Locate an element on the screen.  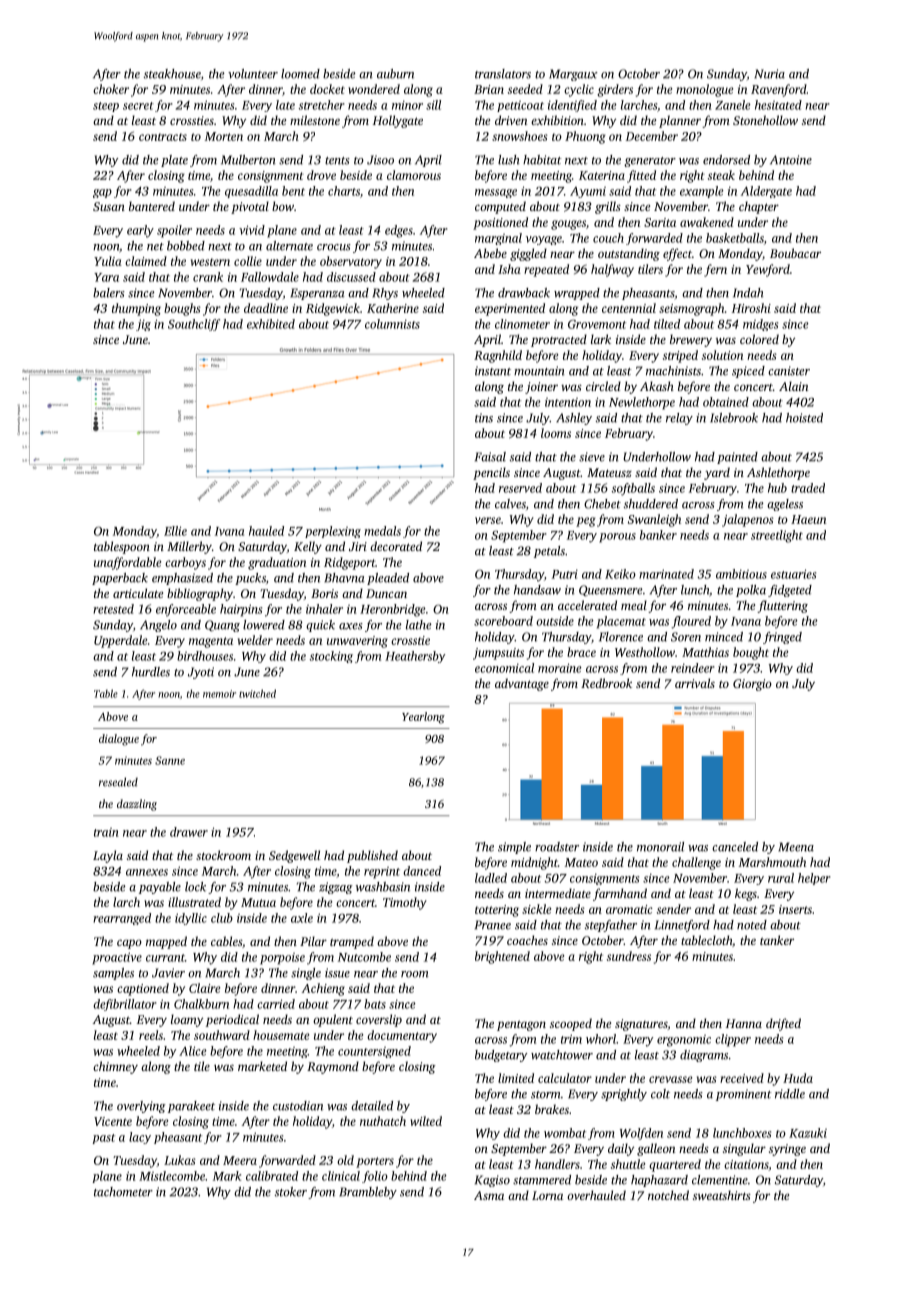
Faisal is located at coordinates (490, 457).
